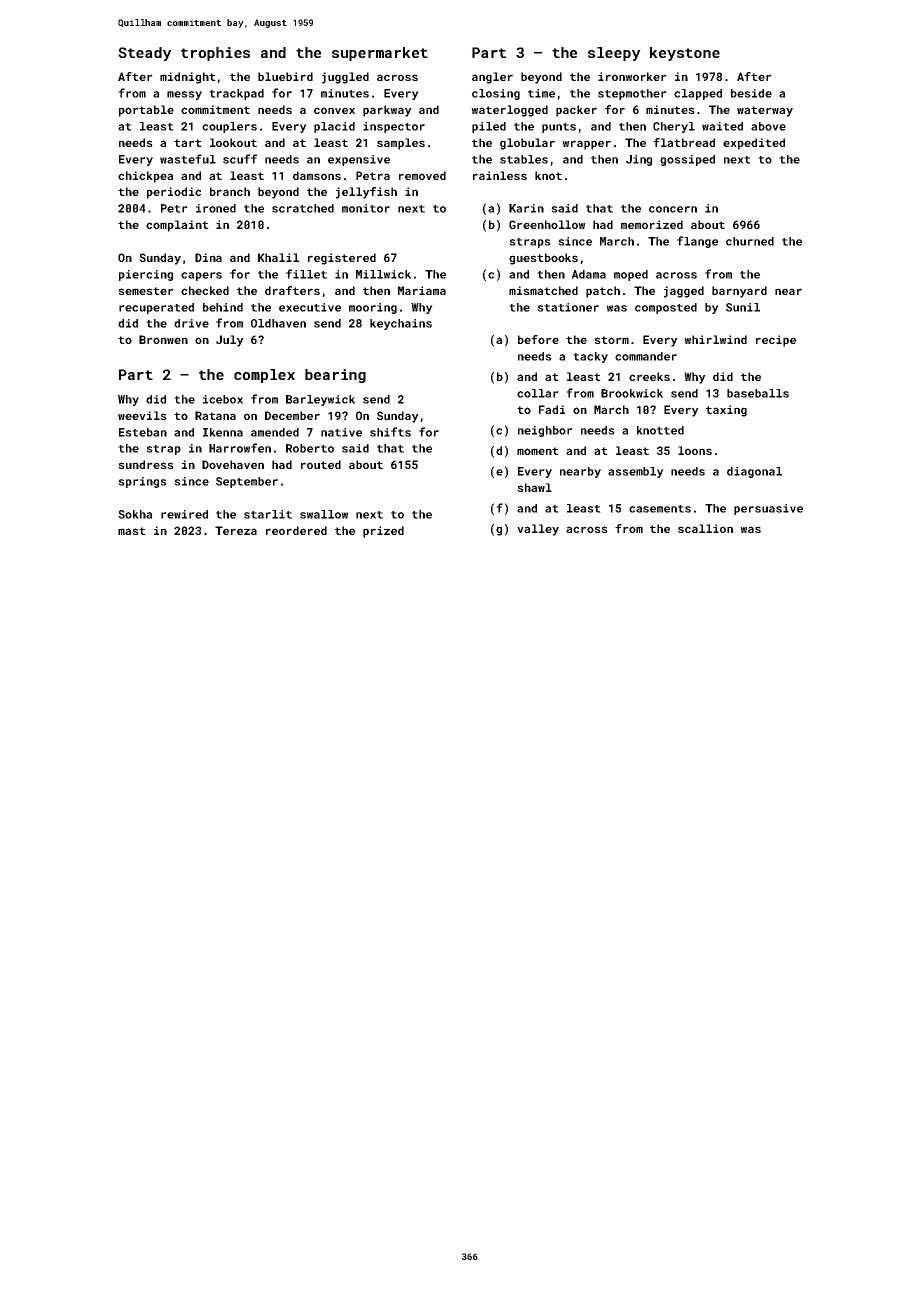 The image size is (924, 1308). Describe the element at coordinates (177, 226) in the page. I see `complaint` at that location.
